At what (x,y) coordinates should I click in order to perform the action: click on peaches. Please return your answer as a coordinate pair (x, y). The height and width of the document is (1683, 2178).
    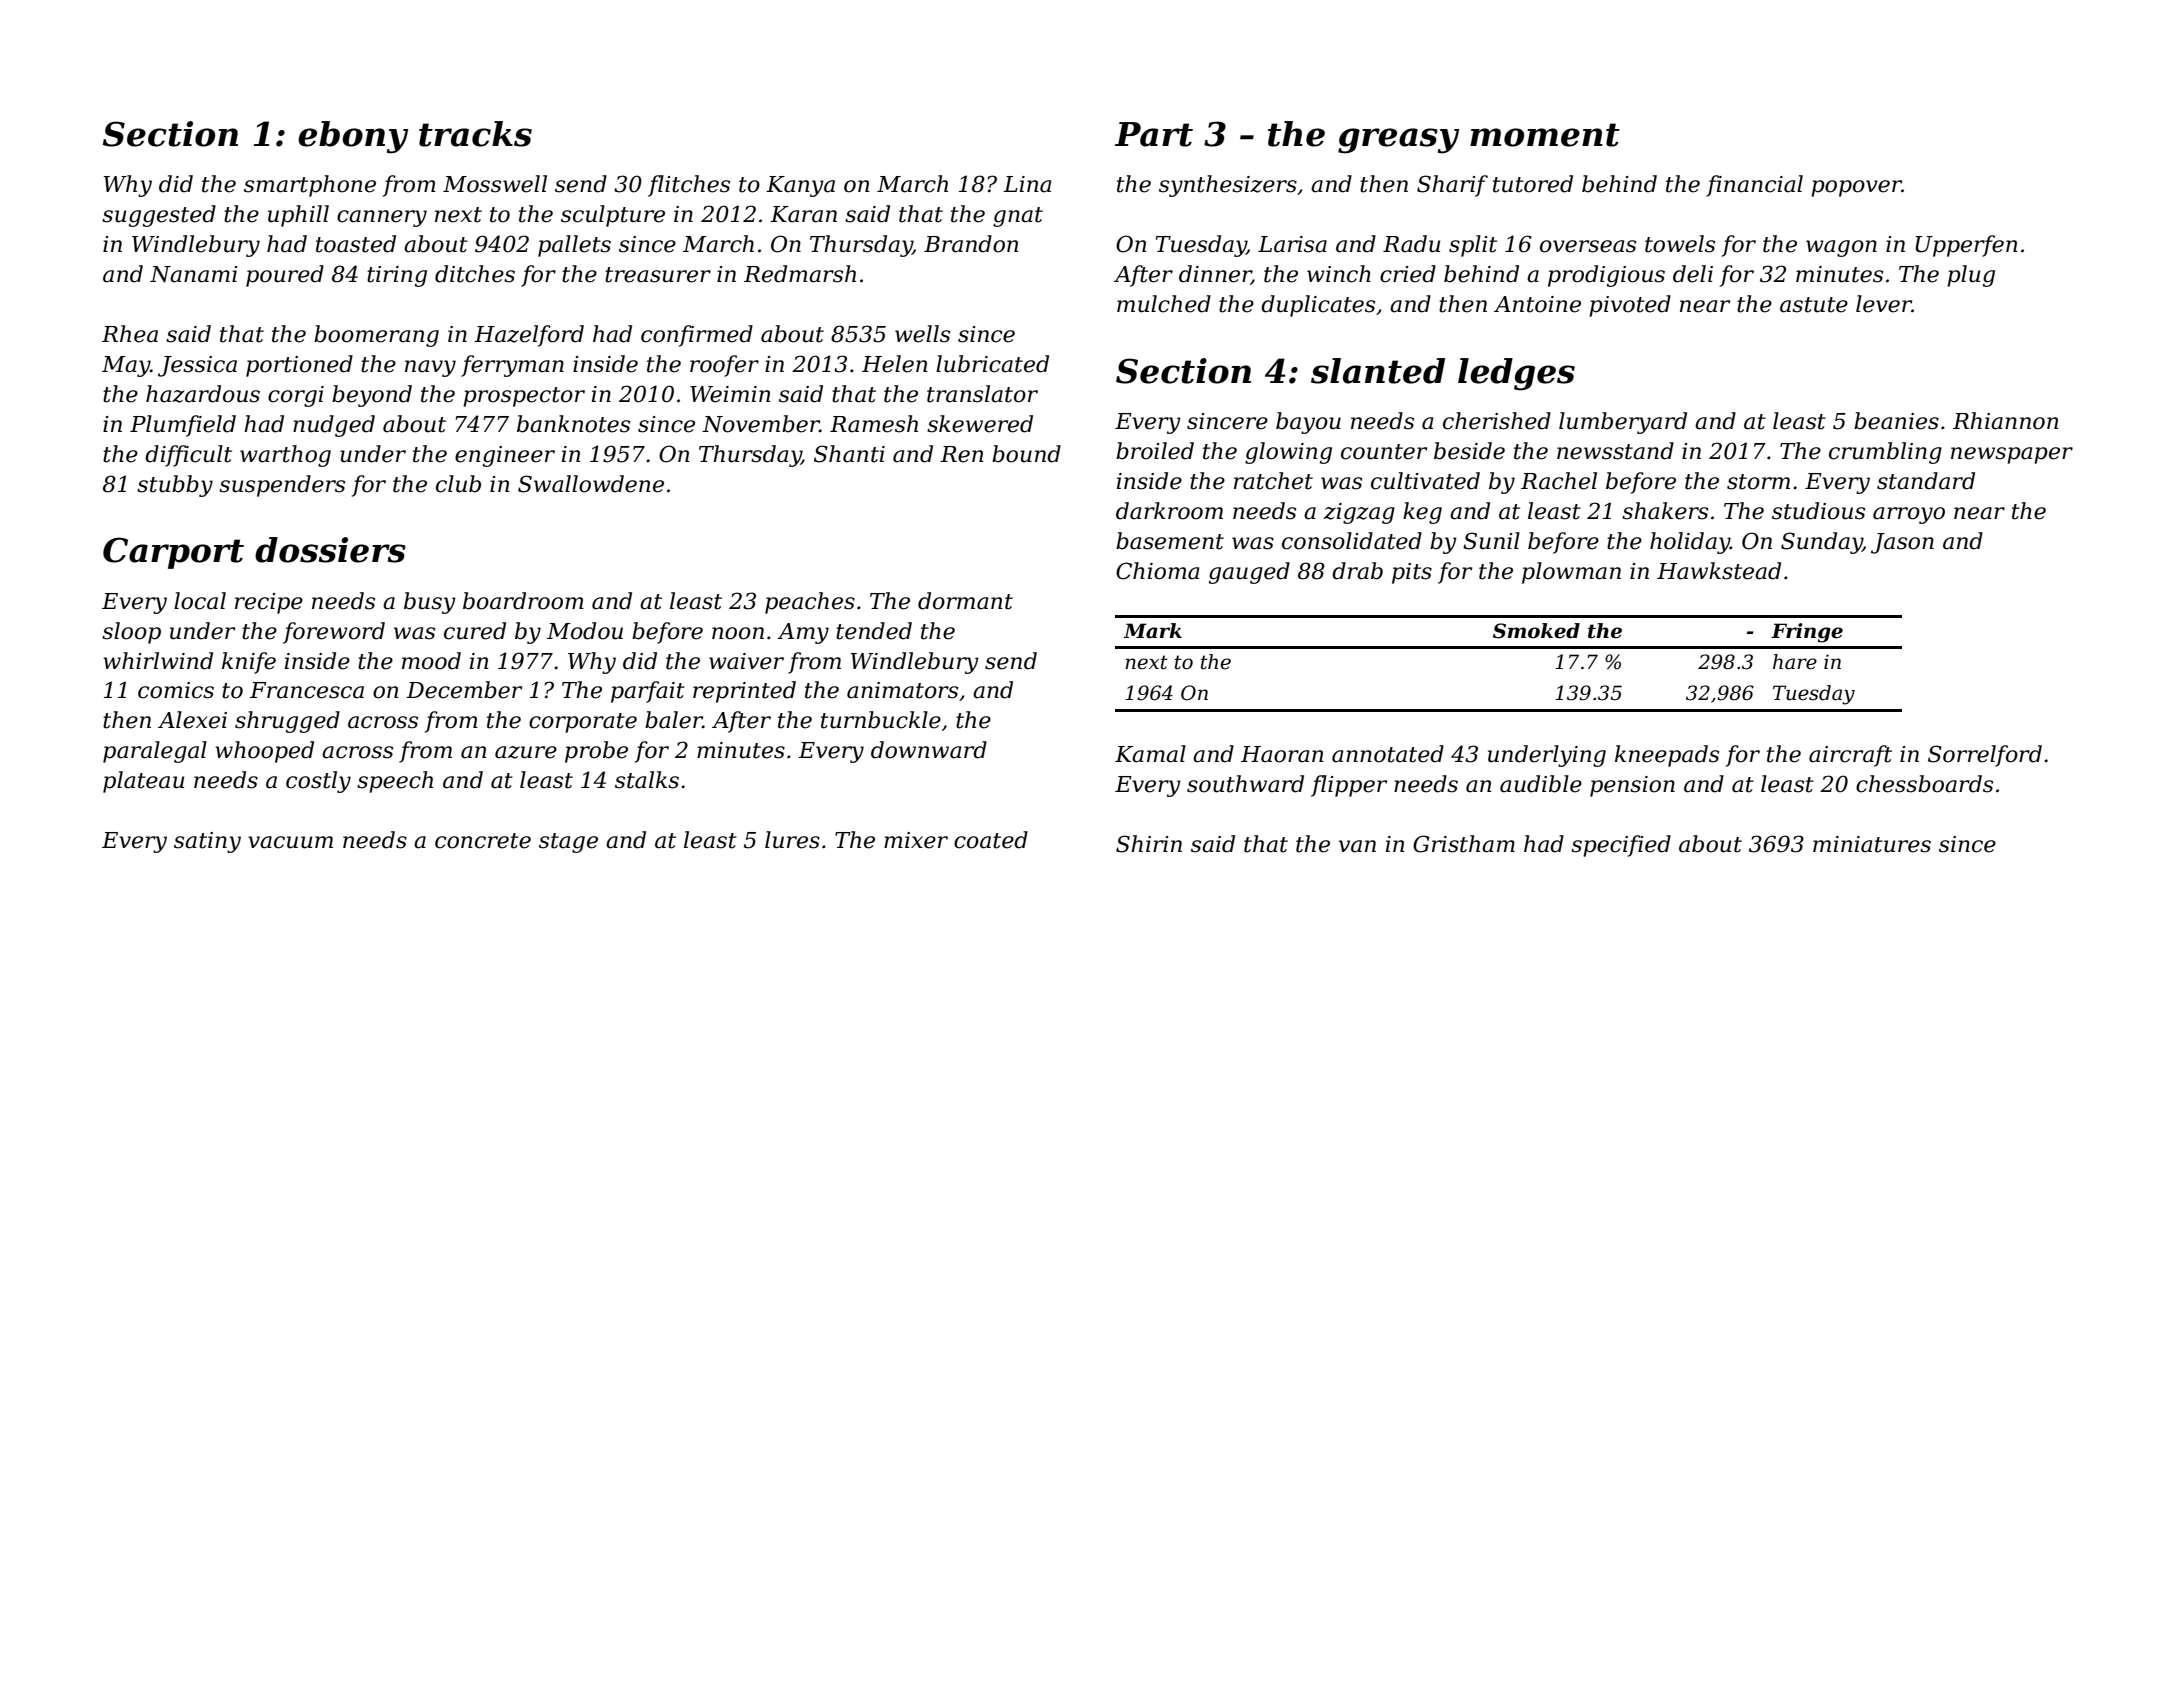
    Looking at the image, I should click on (810, 603).
